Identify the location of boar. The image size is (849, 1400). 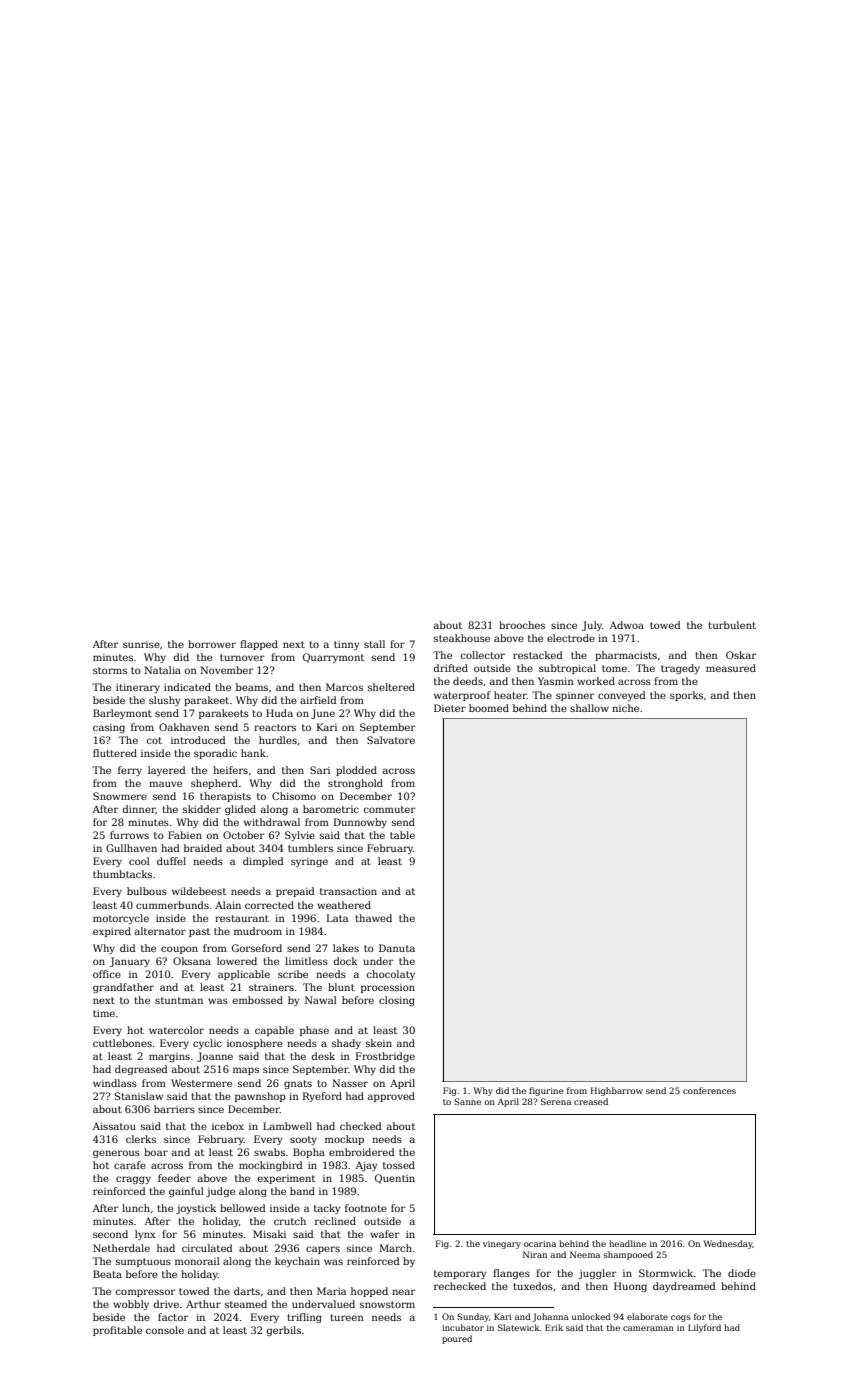
(156, 1152).
